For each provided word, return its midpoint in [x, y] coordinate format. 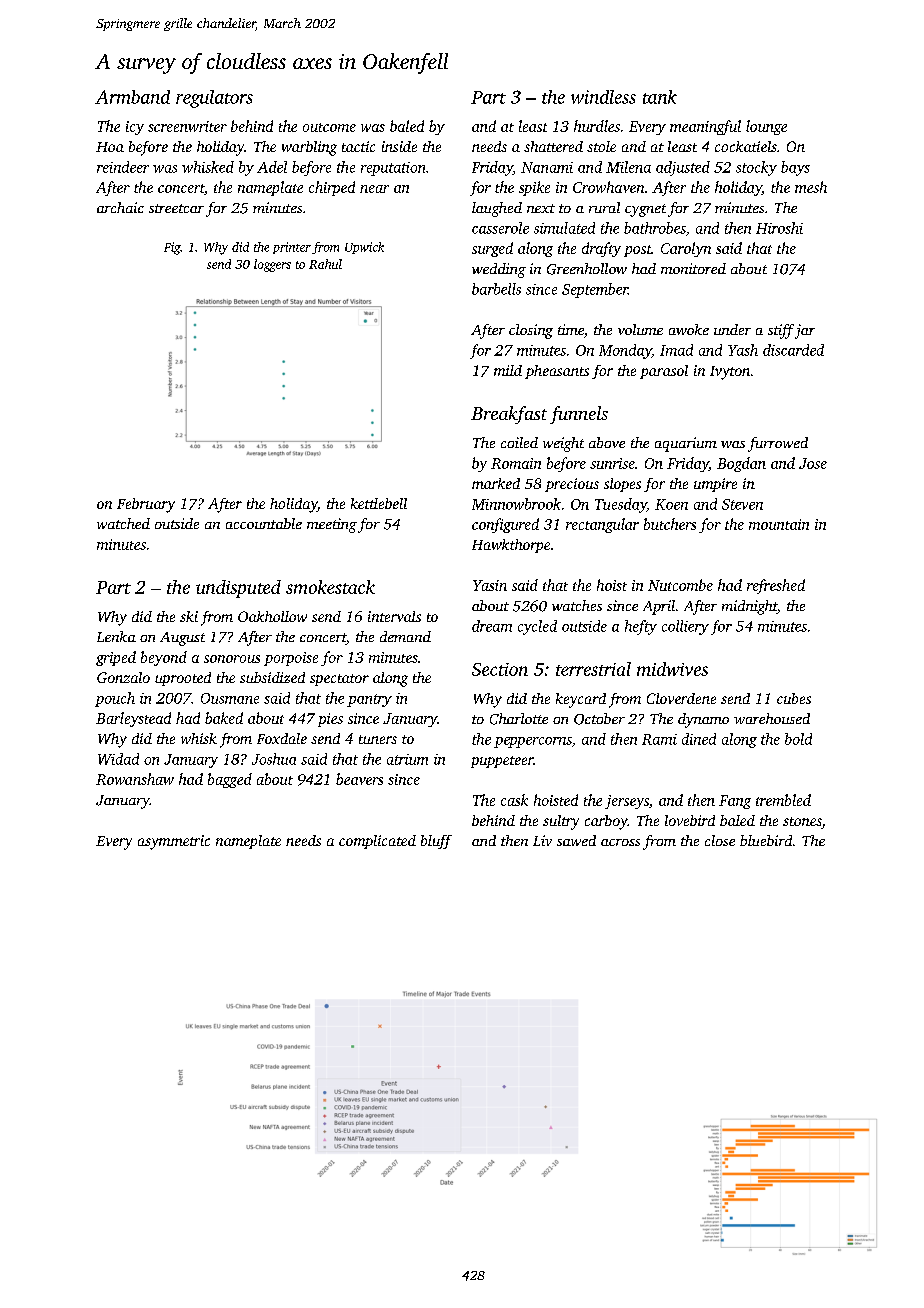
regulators [214, 99]
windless [603, 97]
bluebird [766, 840]
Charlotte [519, 719]
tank [660, 97]
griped [116, 658]
